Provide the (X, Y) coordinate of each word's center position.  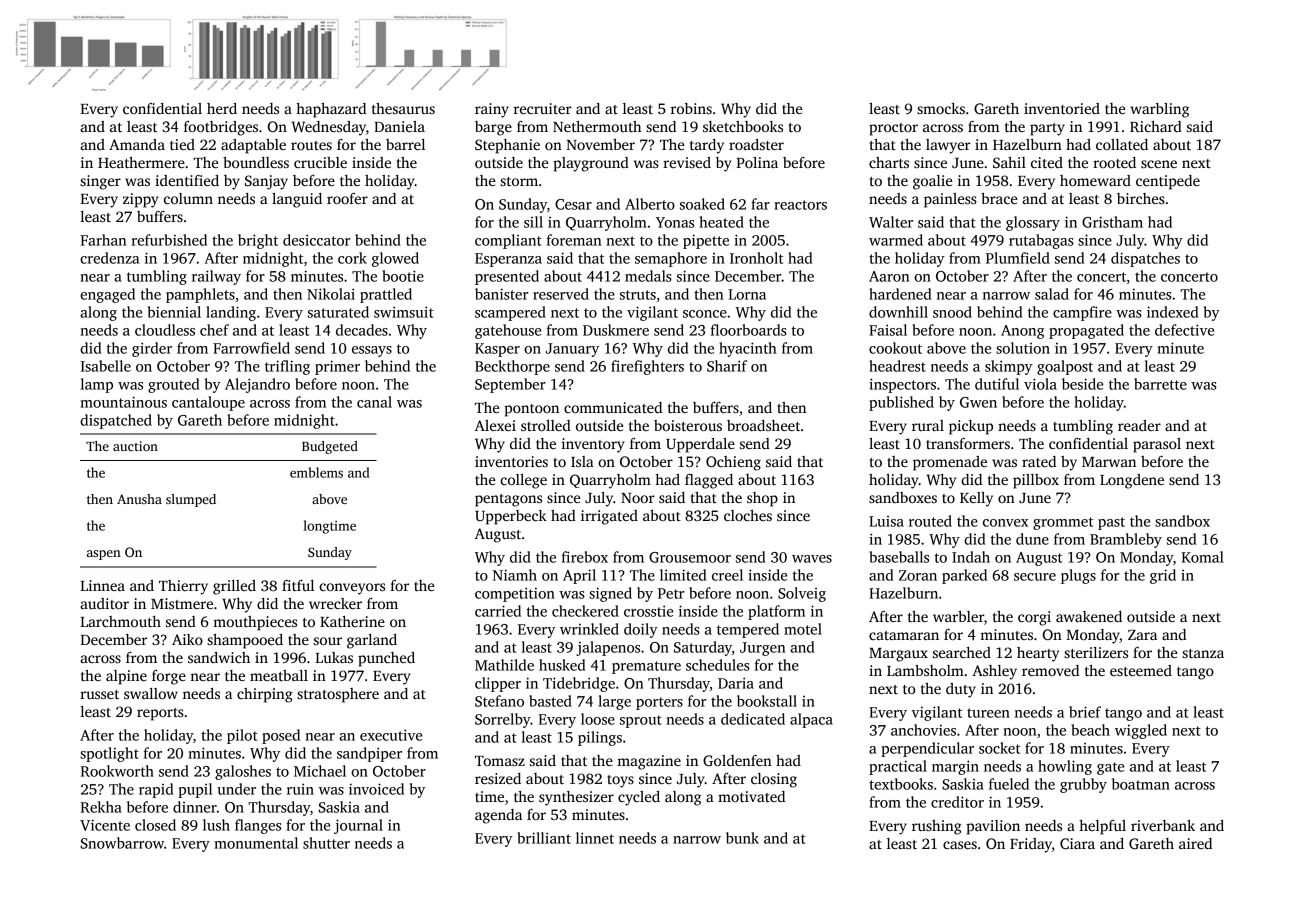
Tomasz (500, 761)
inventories (511, 461)
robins (691, 108)
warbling (1159, 110)
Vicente (105, 825)
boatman (1141, 784)
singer (100, 182)
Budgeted (330, 447)
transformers (968, 443)
